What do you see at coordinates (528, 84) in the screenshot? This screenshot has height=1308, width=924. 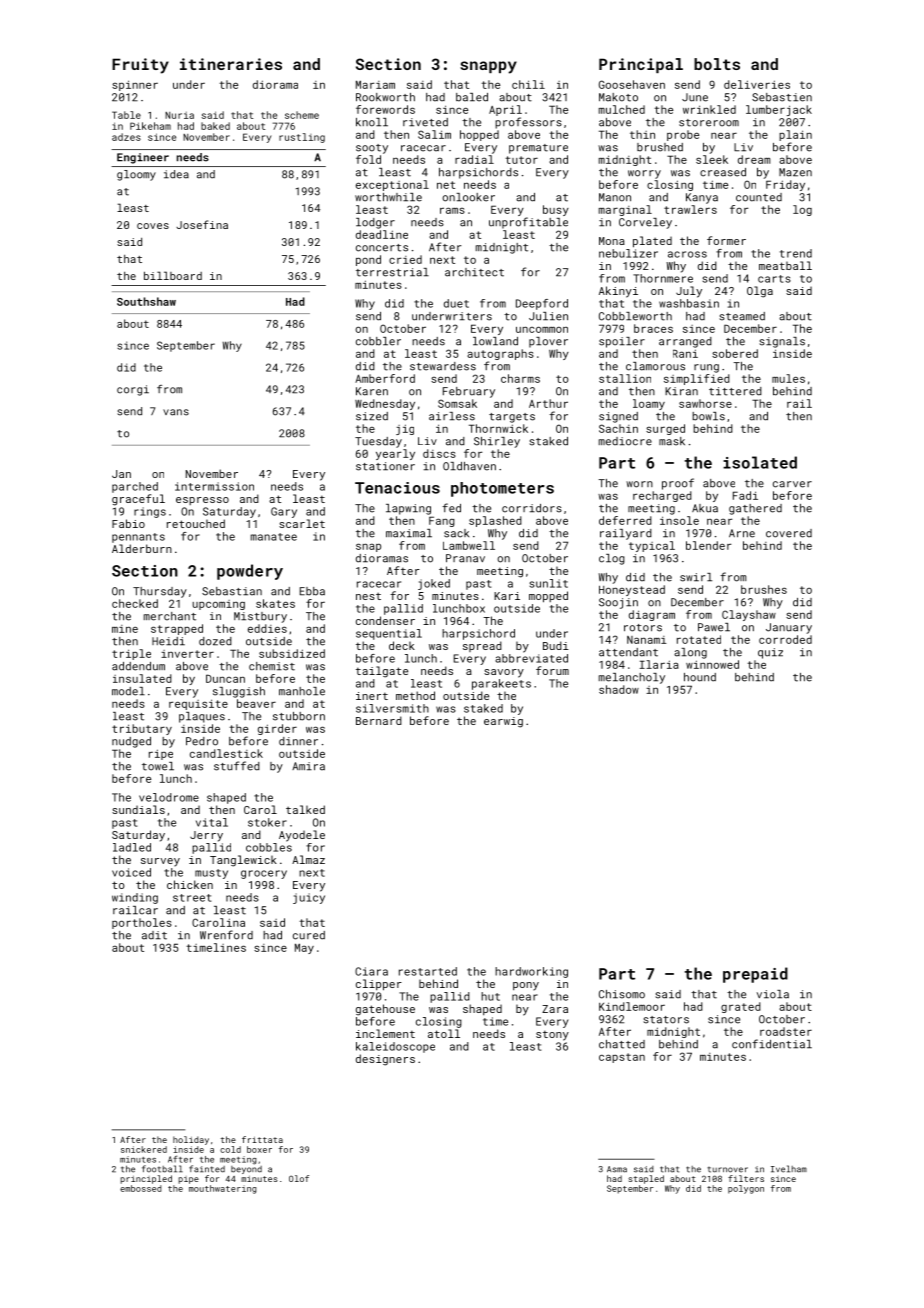 I see `chili` at bounding box center [528, 84].
